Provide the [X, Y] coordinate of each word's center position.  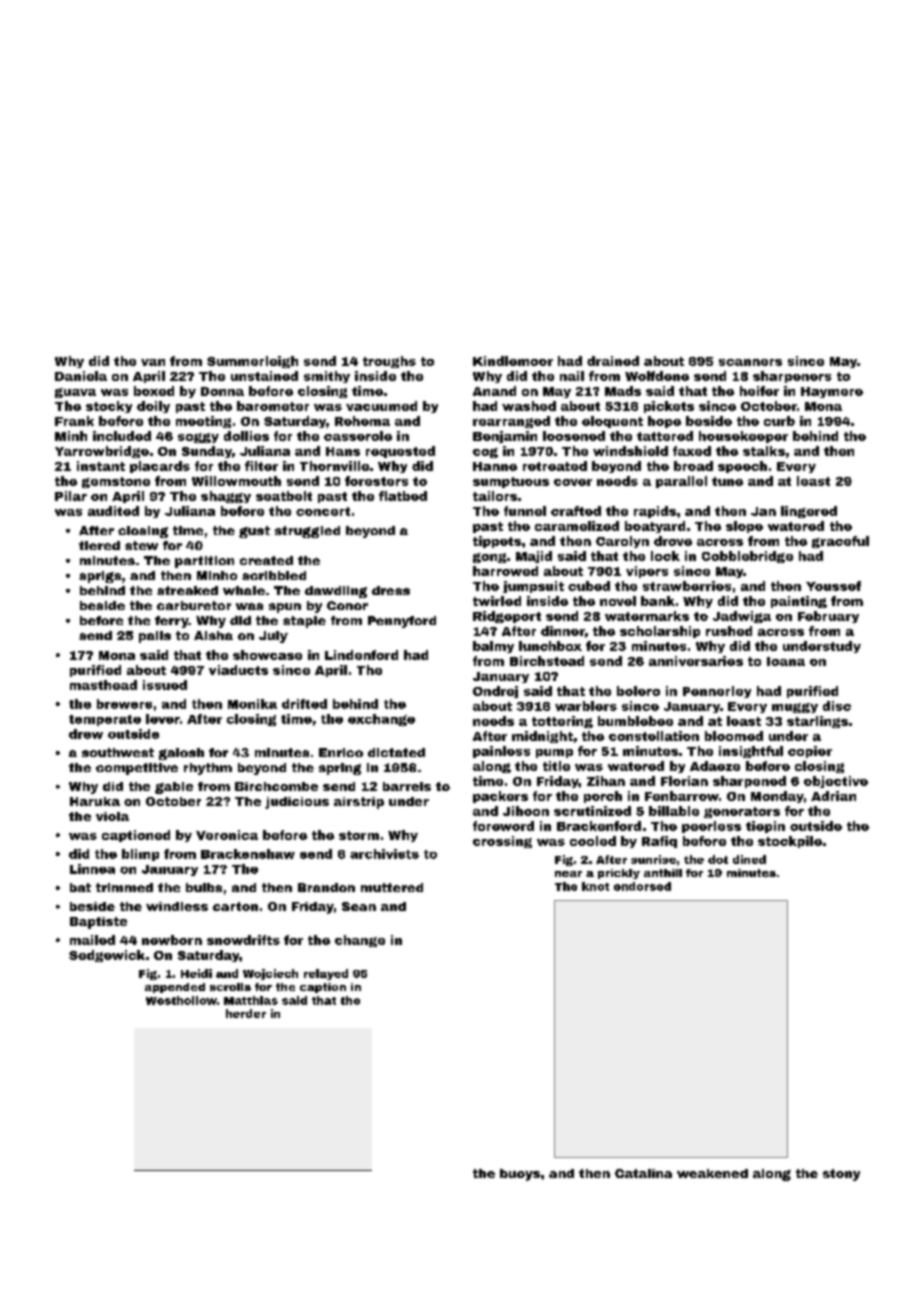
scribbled [274, 575]
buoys [520, 1175]
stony [841, 1175]
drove [673, 541]
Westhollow [181, 1000]
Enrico [341, 752]
